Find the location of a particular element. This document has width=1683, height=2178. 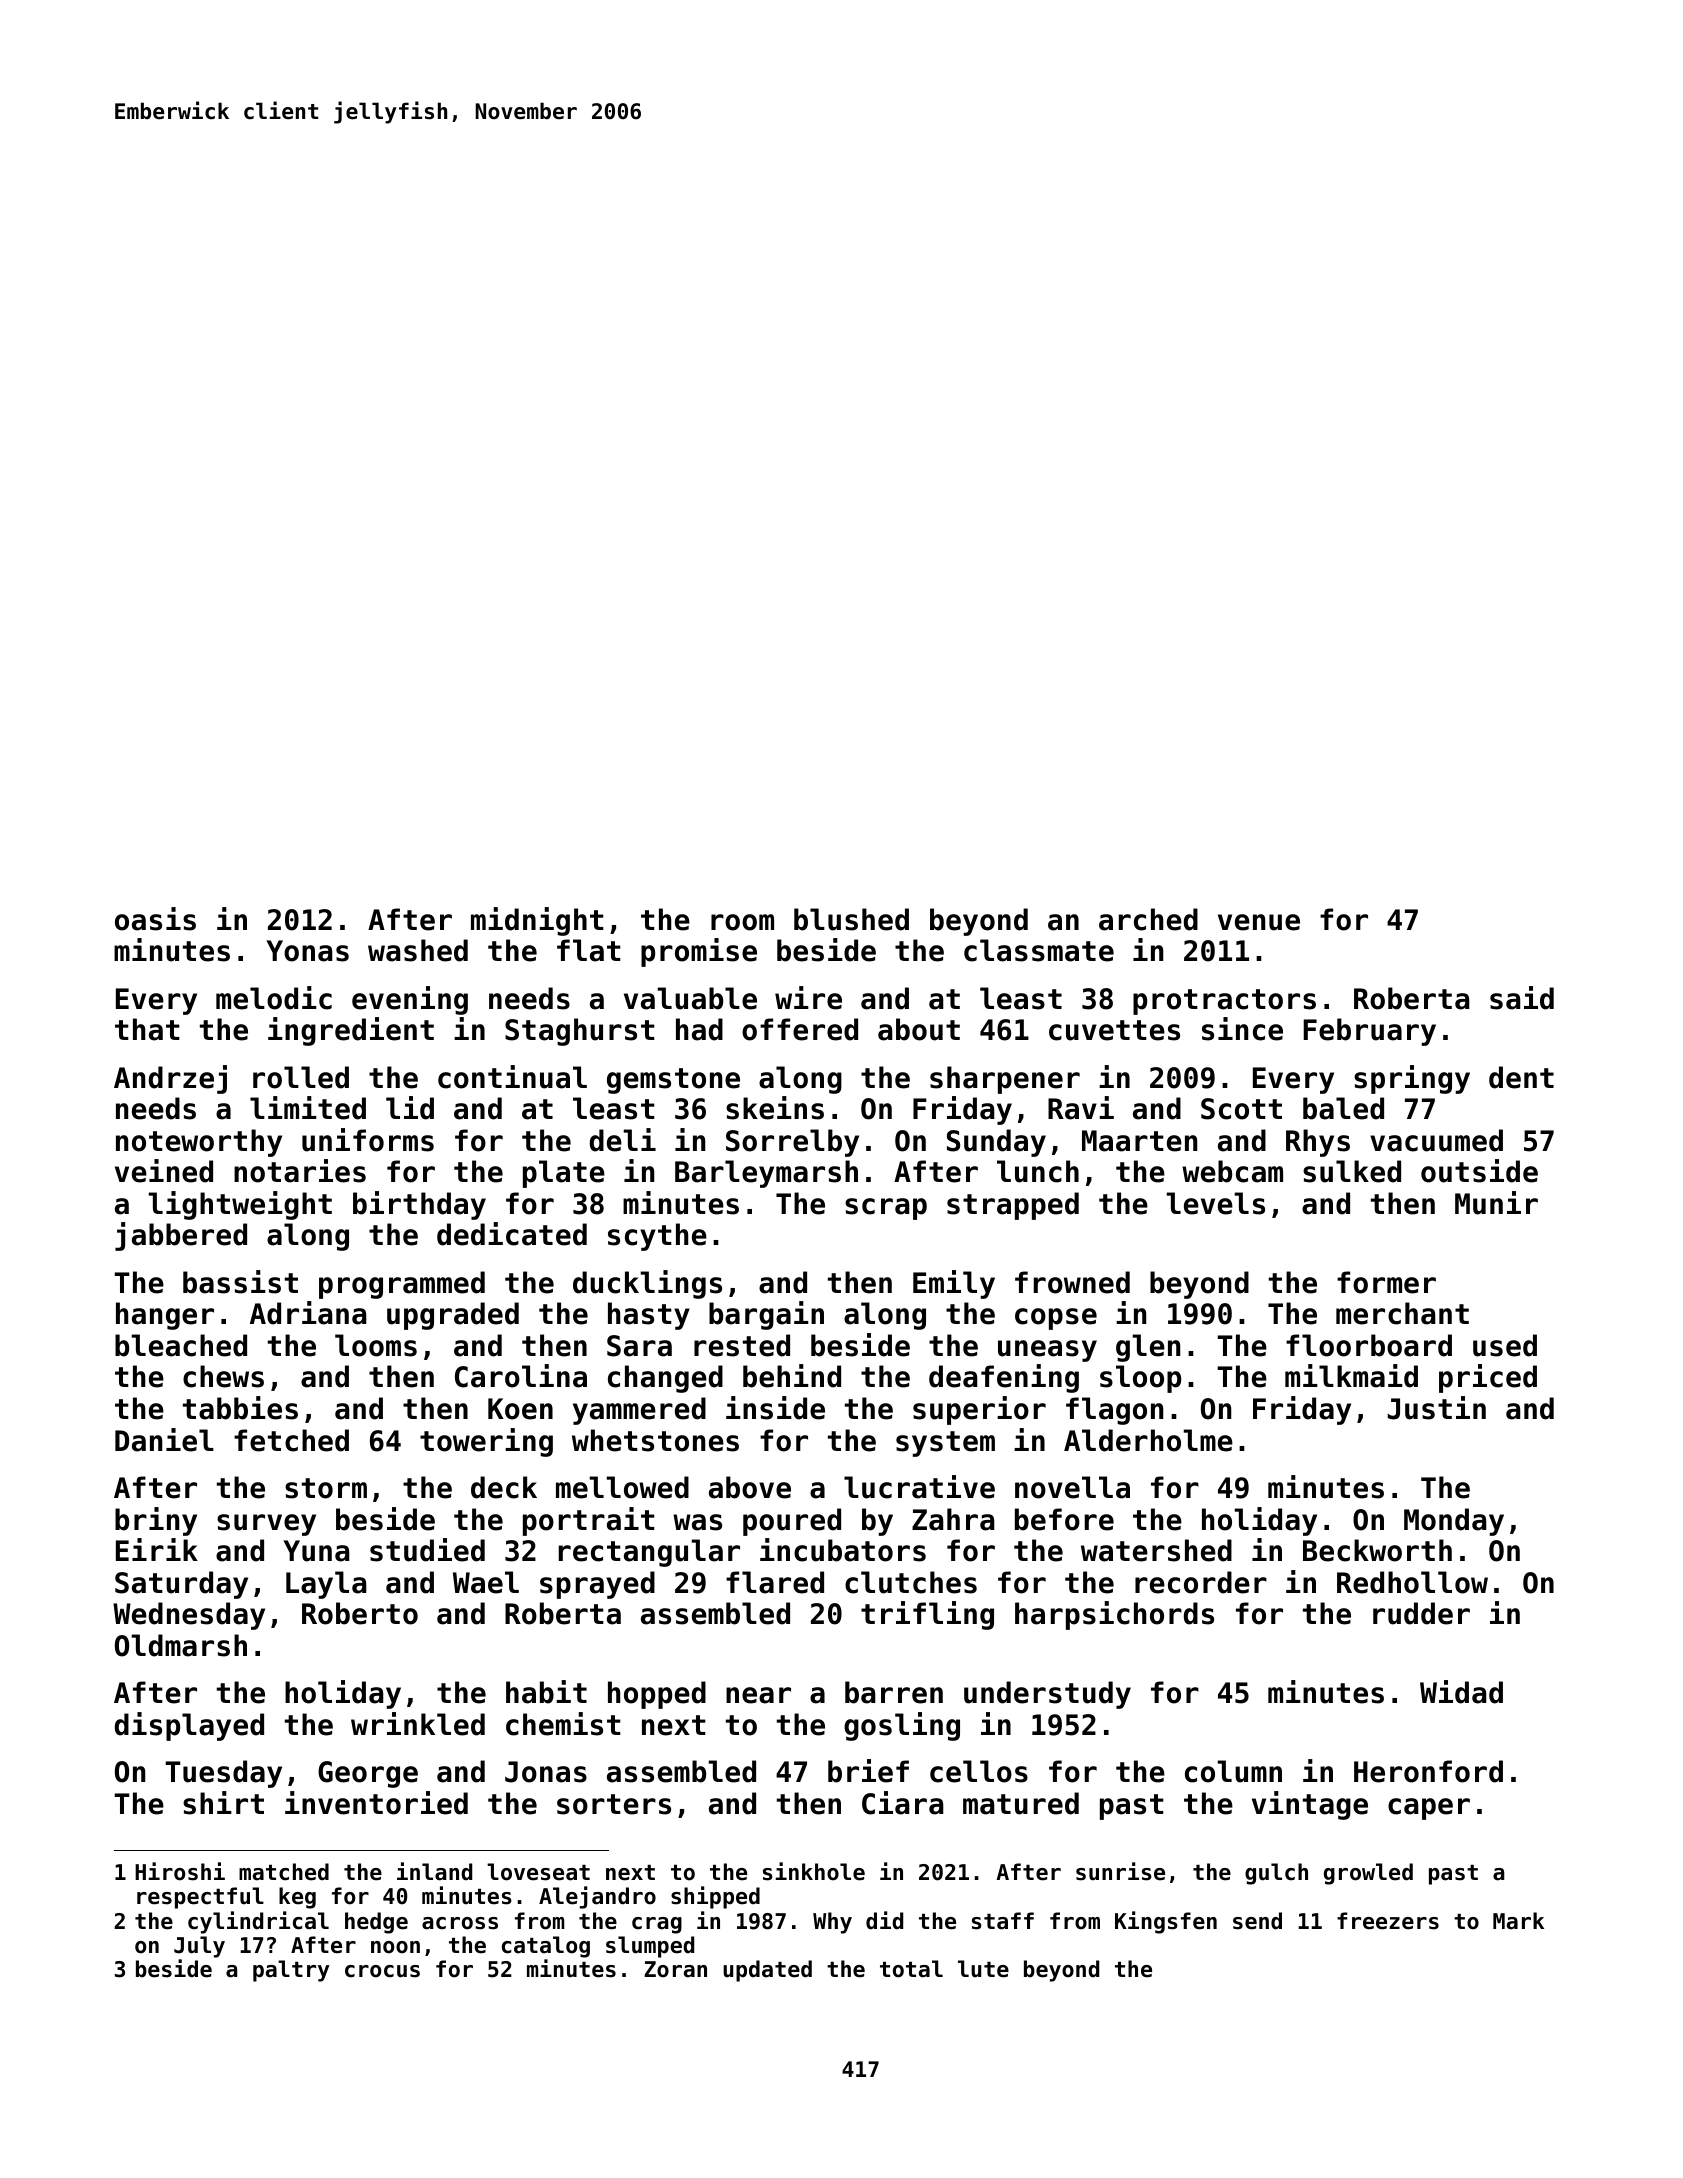

room is located at coordinates (742, 922).
